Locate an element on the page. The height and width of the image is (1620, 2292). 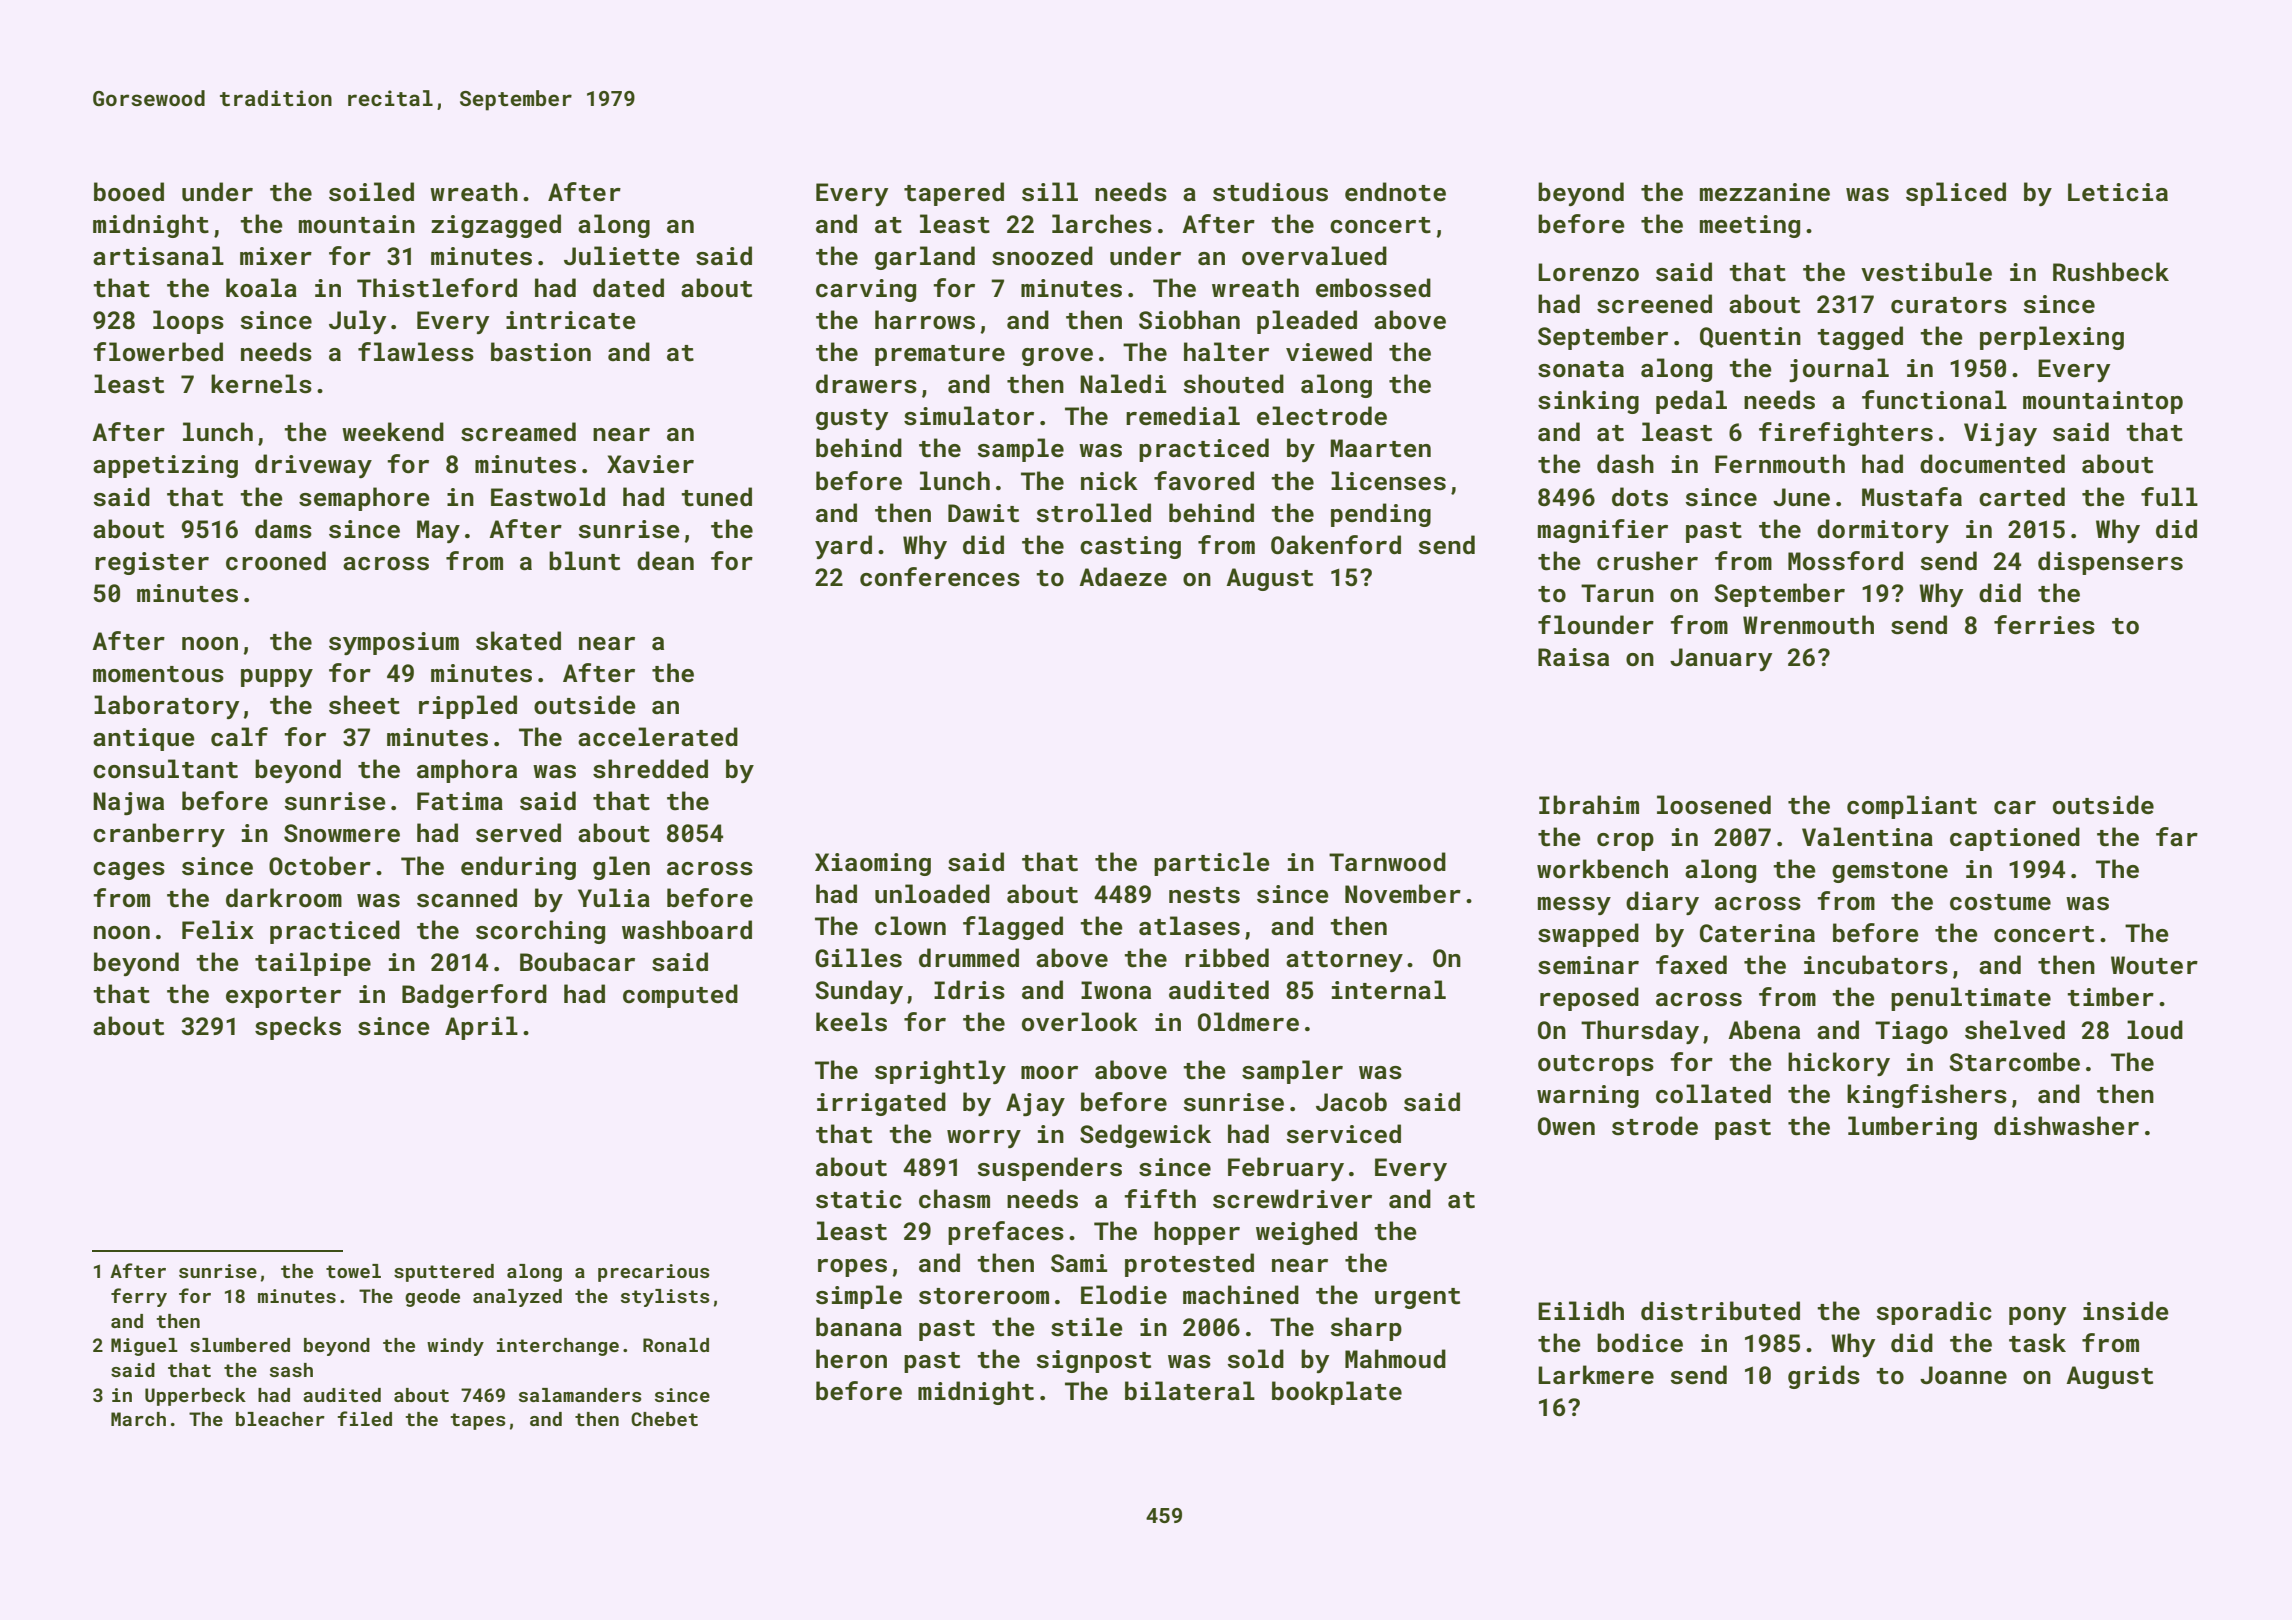
bilateral is located at coordinates (1190, 1391).
